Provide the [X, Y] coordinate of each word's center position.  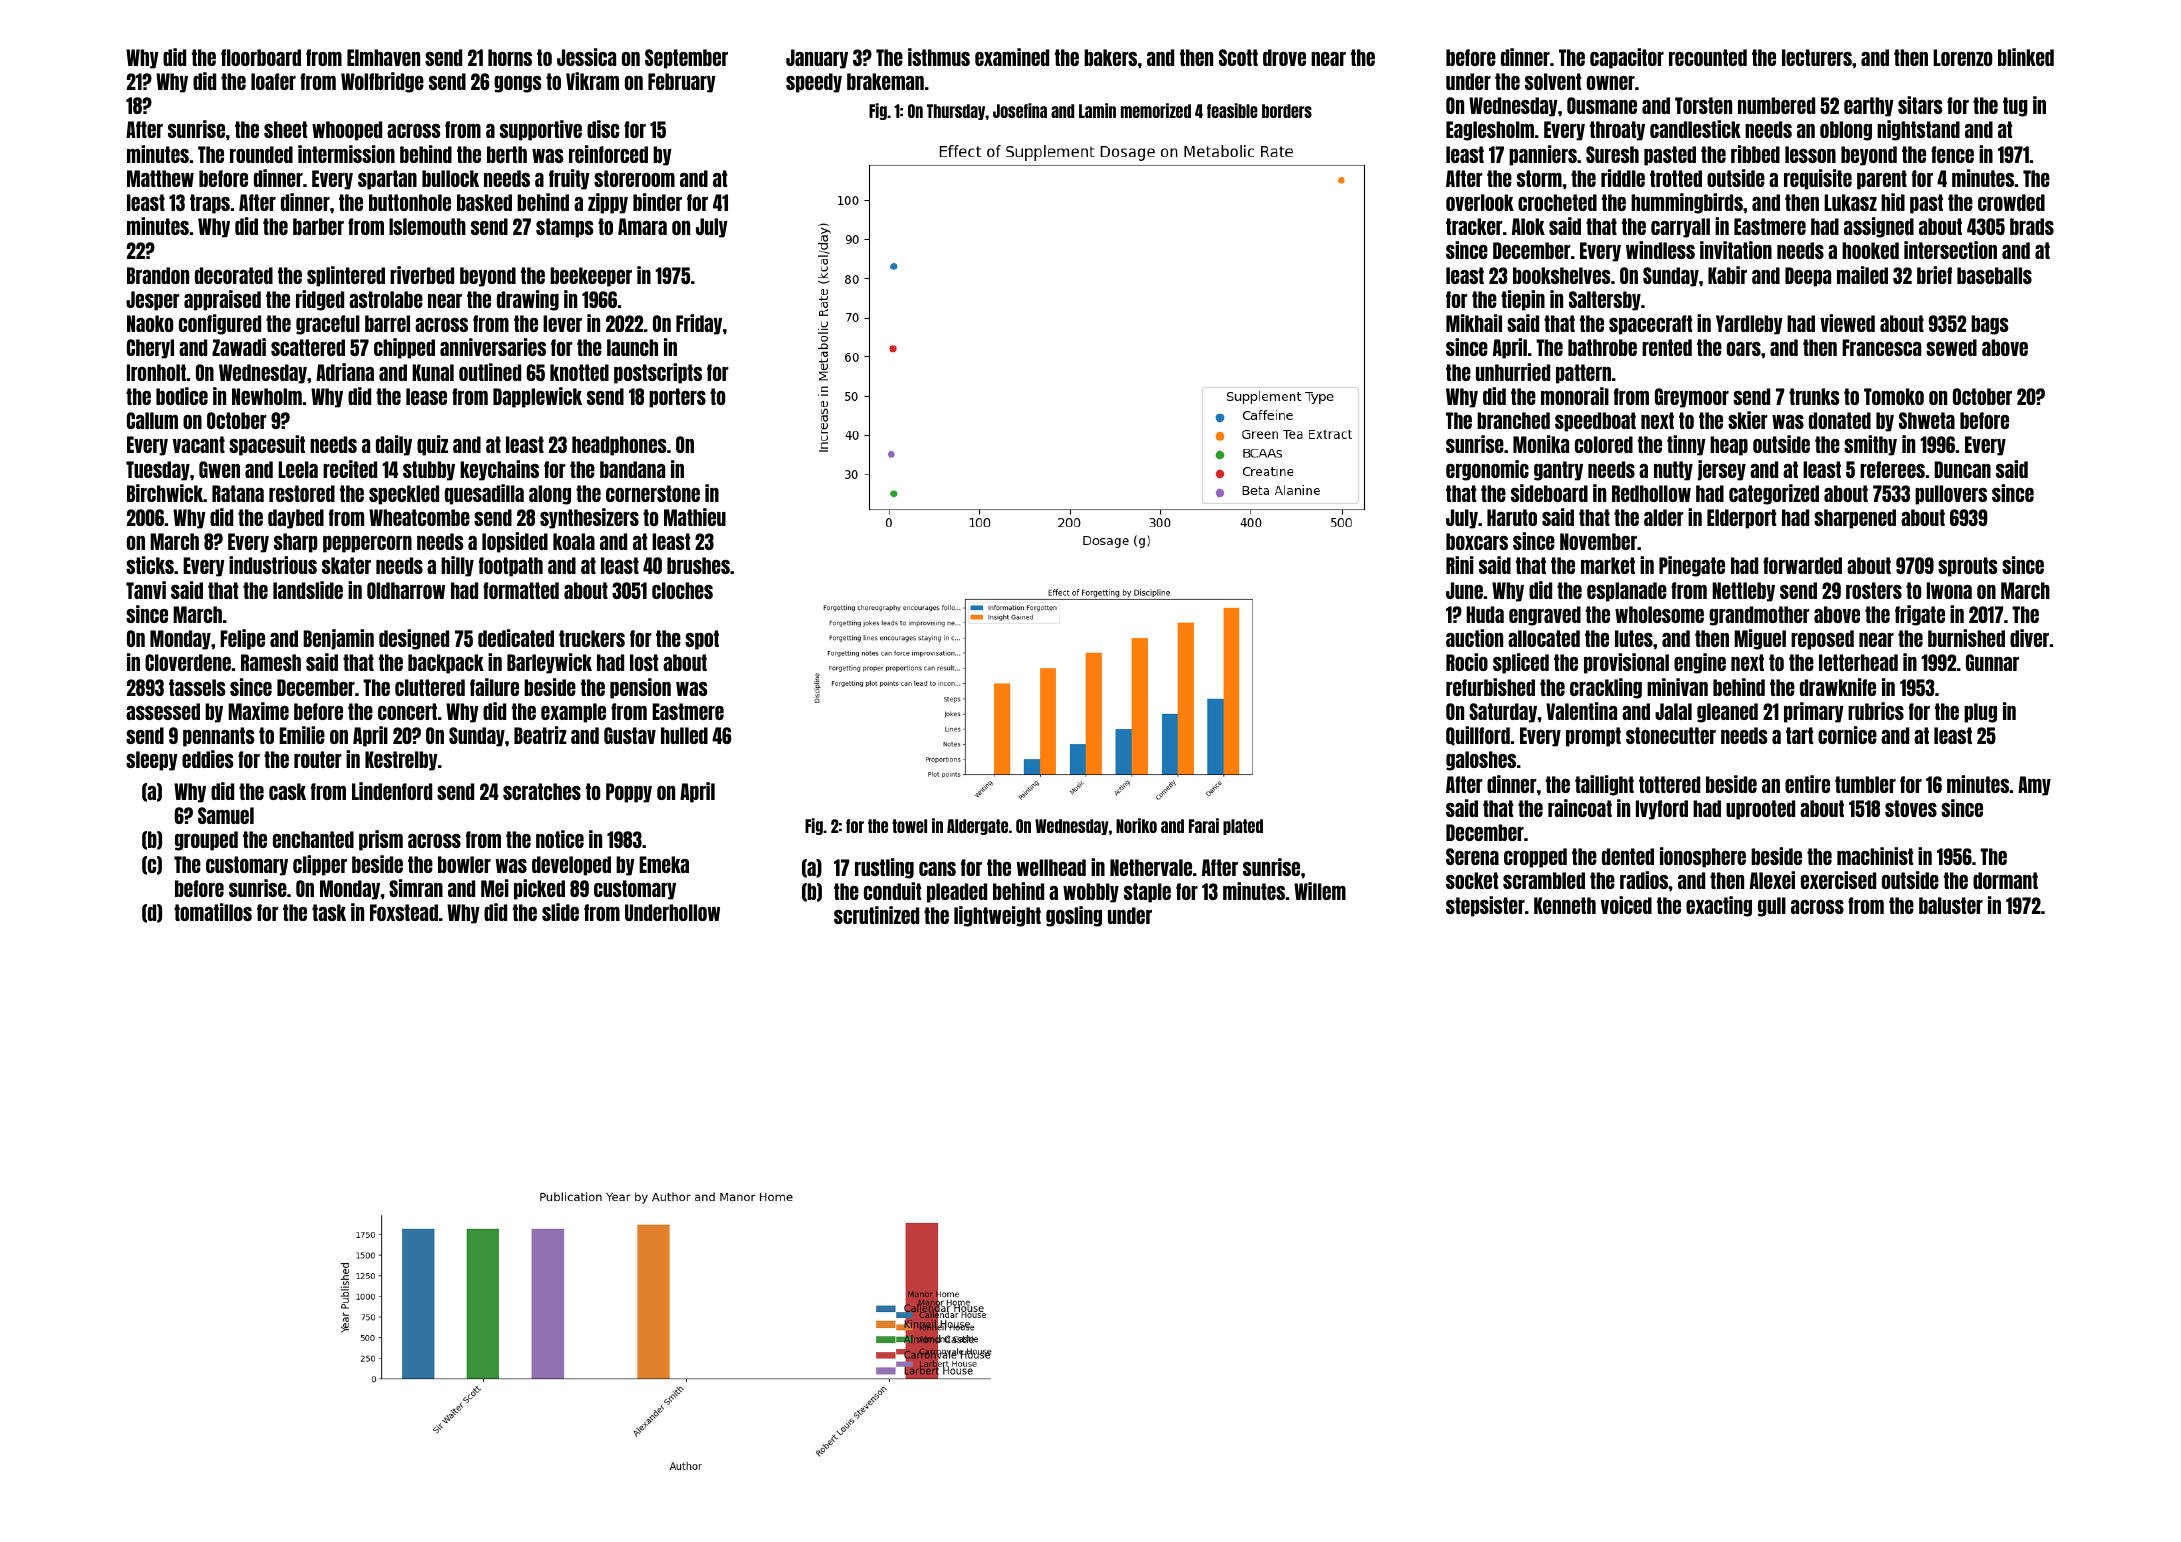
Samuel [226, 815]
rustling [884, 868]
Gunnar [1992, 662]
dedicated [516, 638]
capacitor [1627, 58]
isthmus [939, 57]
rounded [261, 154]
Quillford [1478, 736]
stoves [1911, 808]
